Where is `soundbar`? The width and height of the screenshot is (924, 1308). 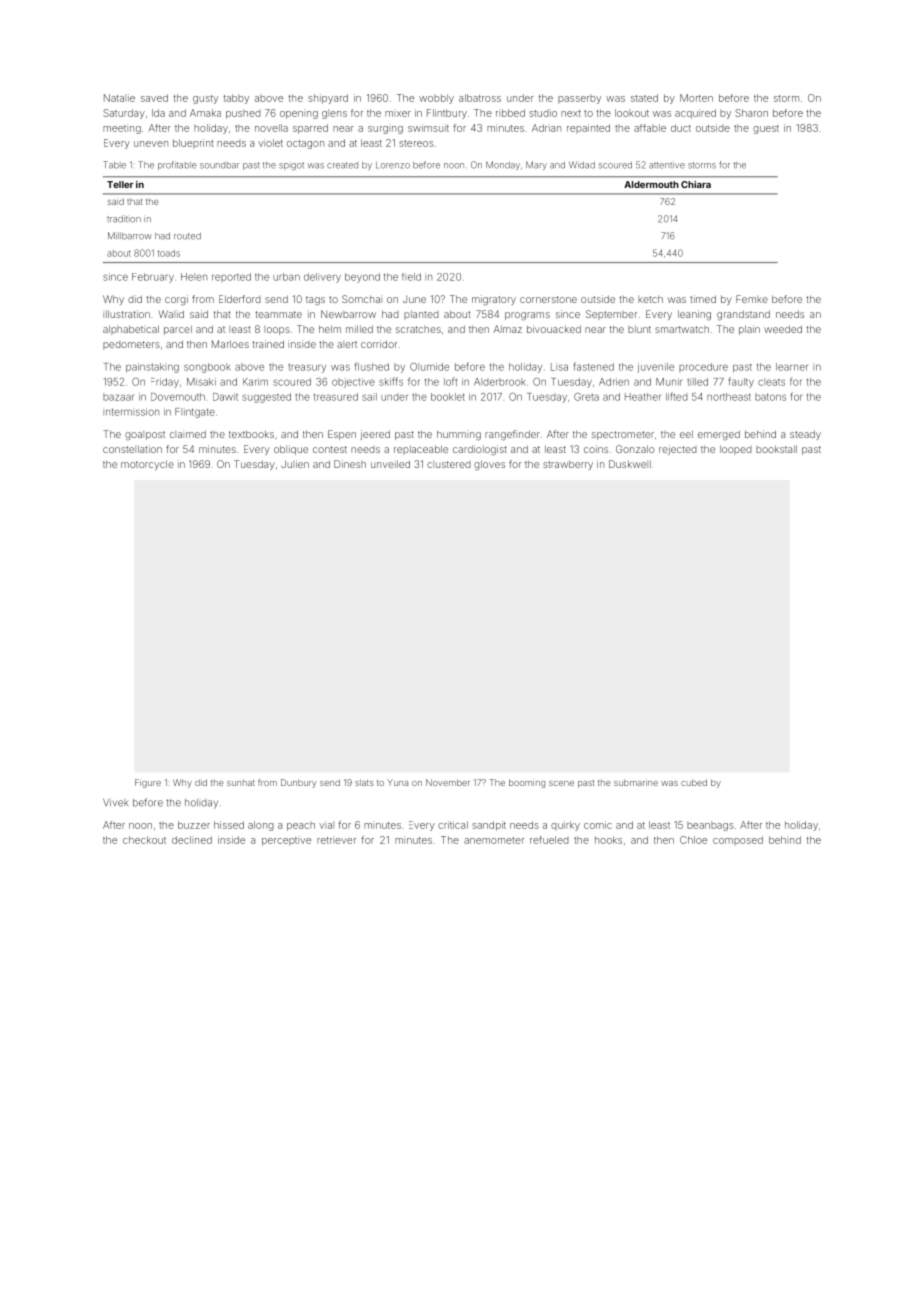
soundbar is located at coordinates (219, 165).
